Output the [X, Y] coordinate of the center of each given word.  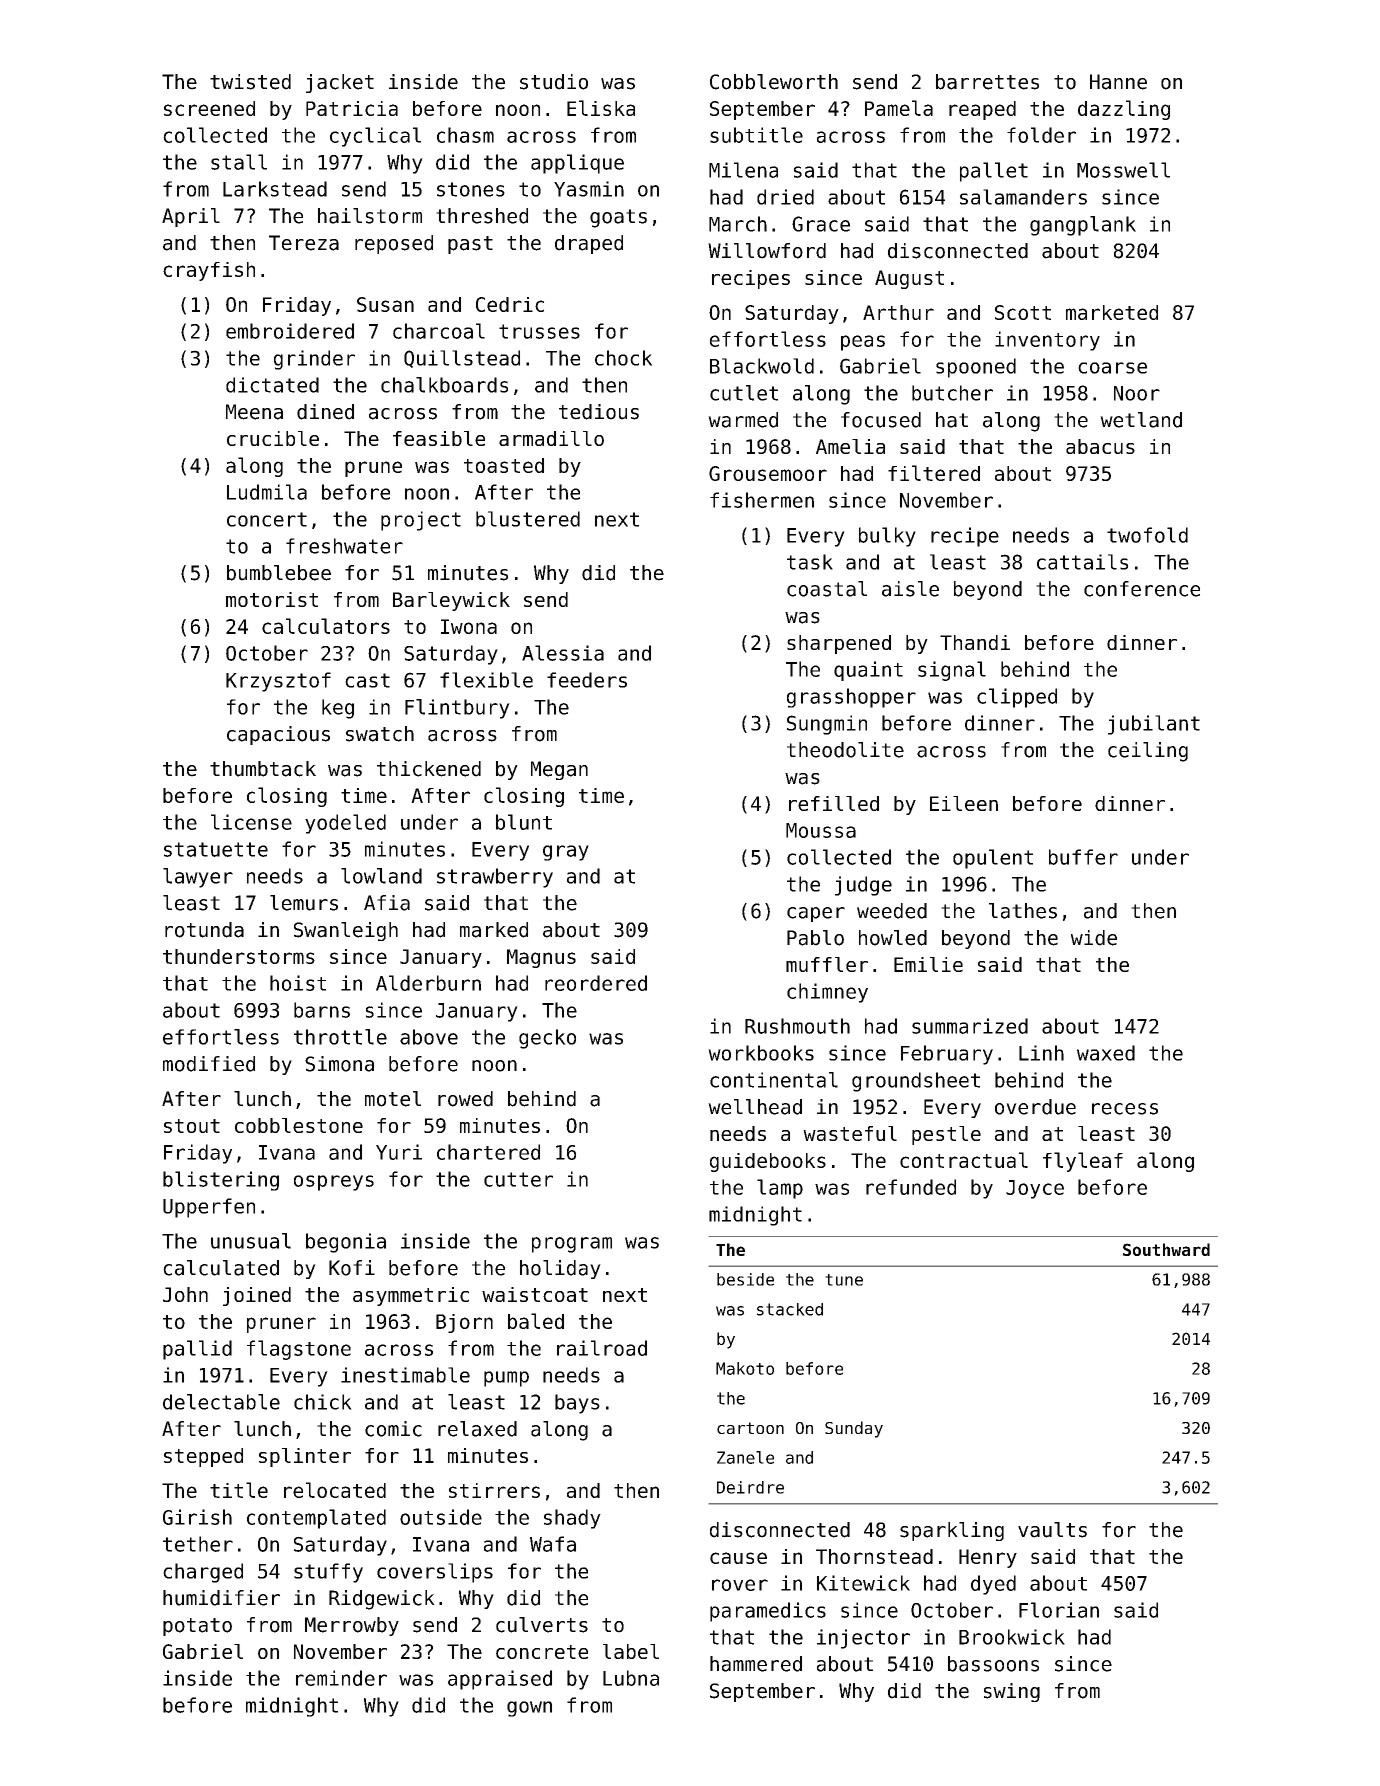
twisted [250, 82]
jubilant [1154, 725]
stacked [790, 1309]
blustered [528, 519]
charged [203, 1573]
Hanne [1118, 82]
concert [267, 519]
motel [393, 1099]
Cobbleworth [774, 82]
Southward [1166, 1249]
